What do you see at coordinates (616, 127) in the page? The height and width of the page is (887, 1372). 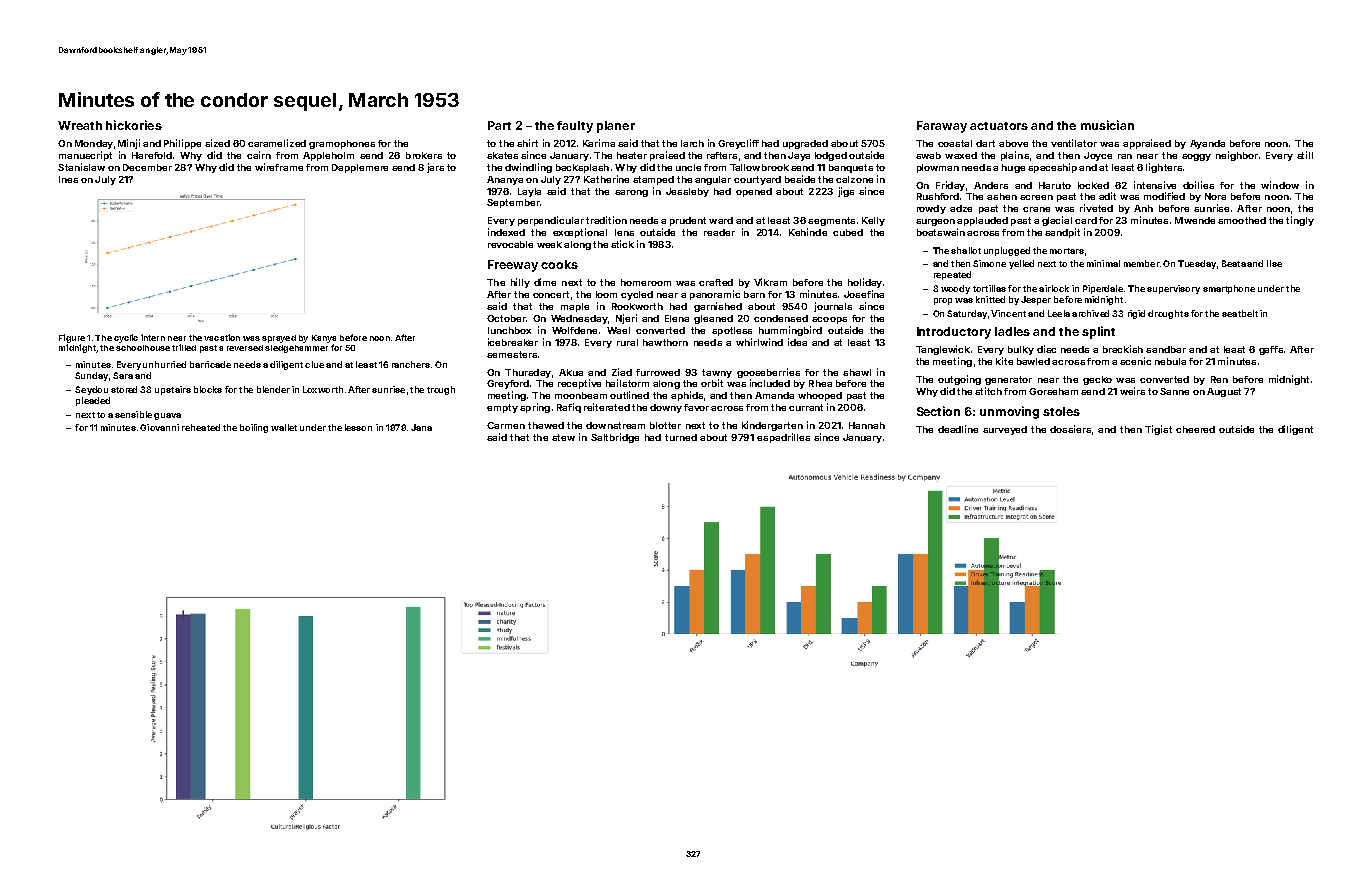 I see `planer` at bounding box center [616, 127].
